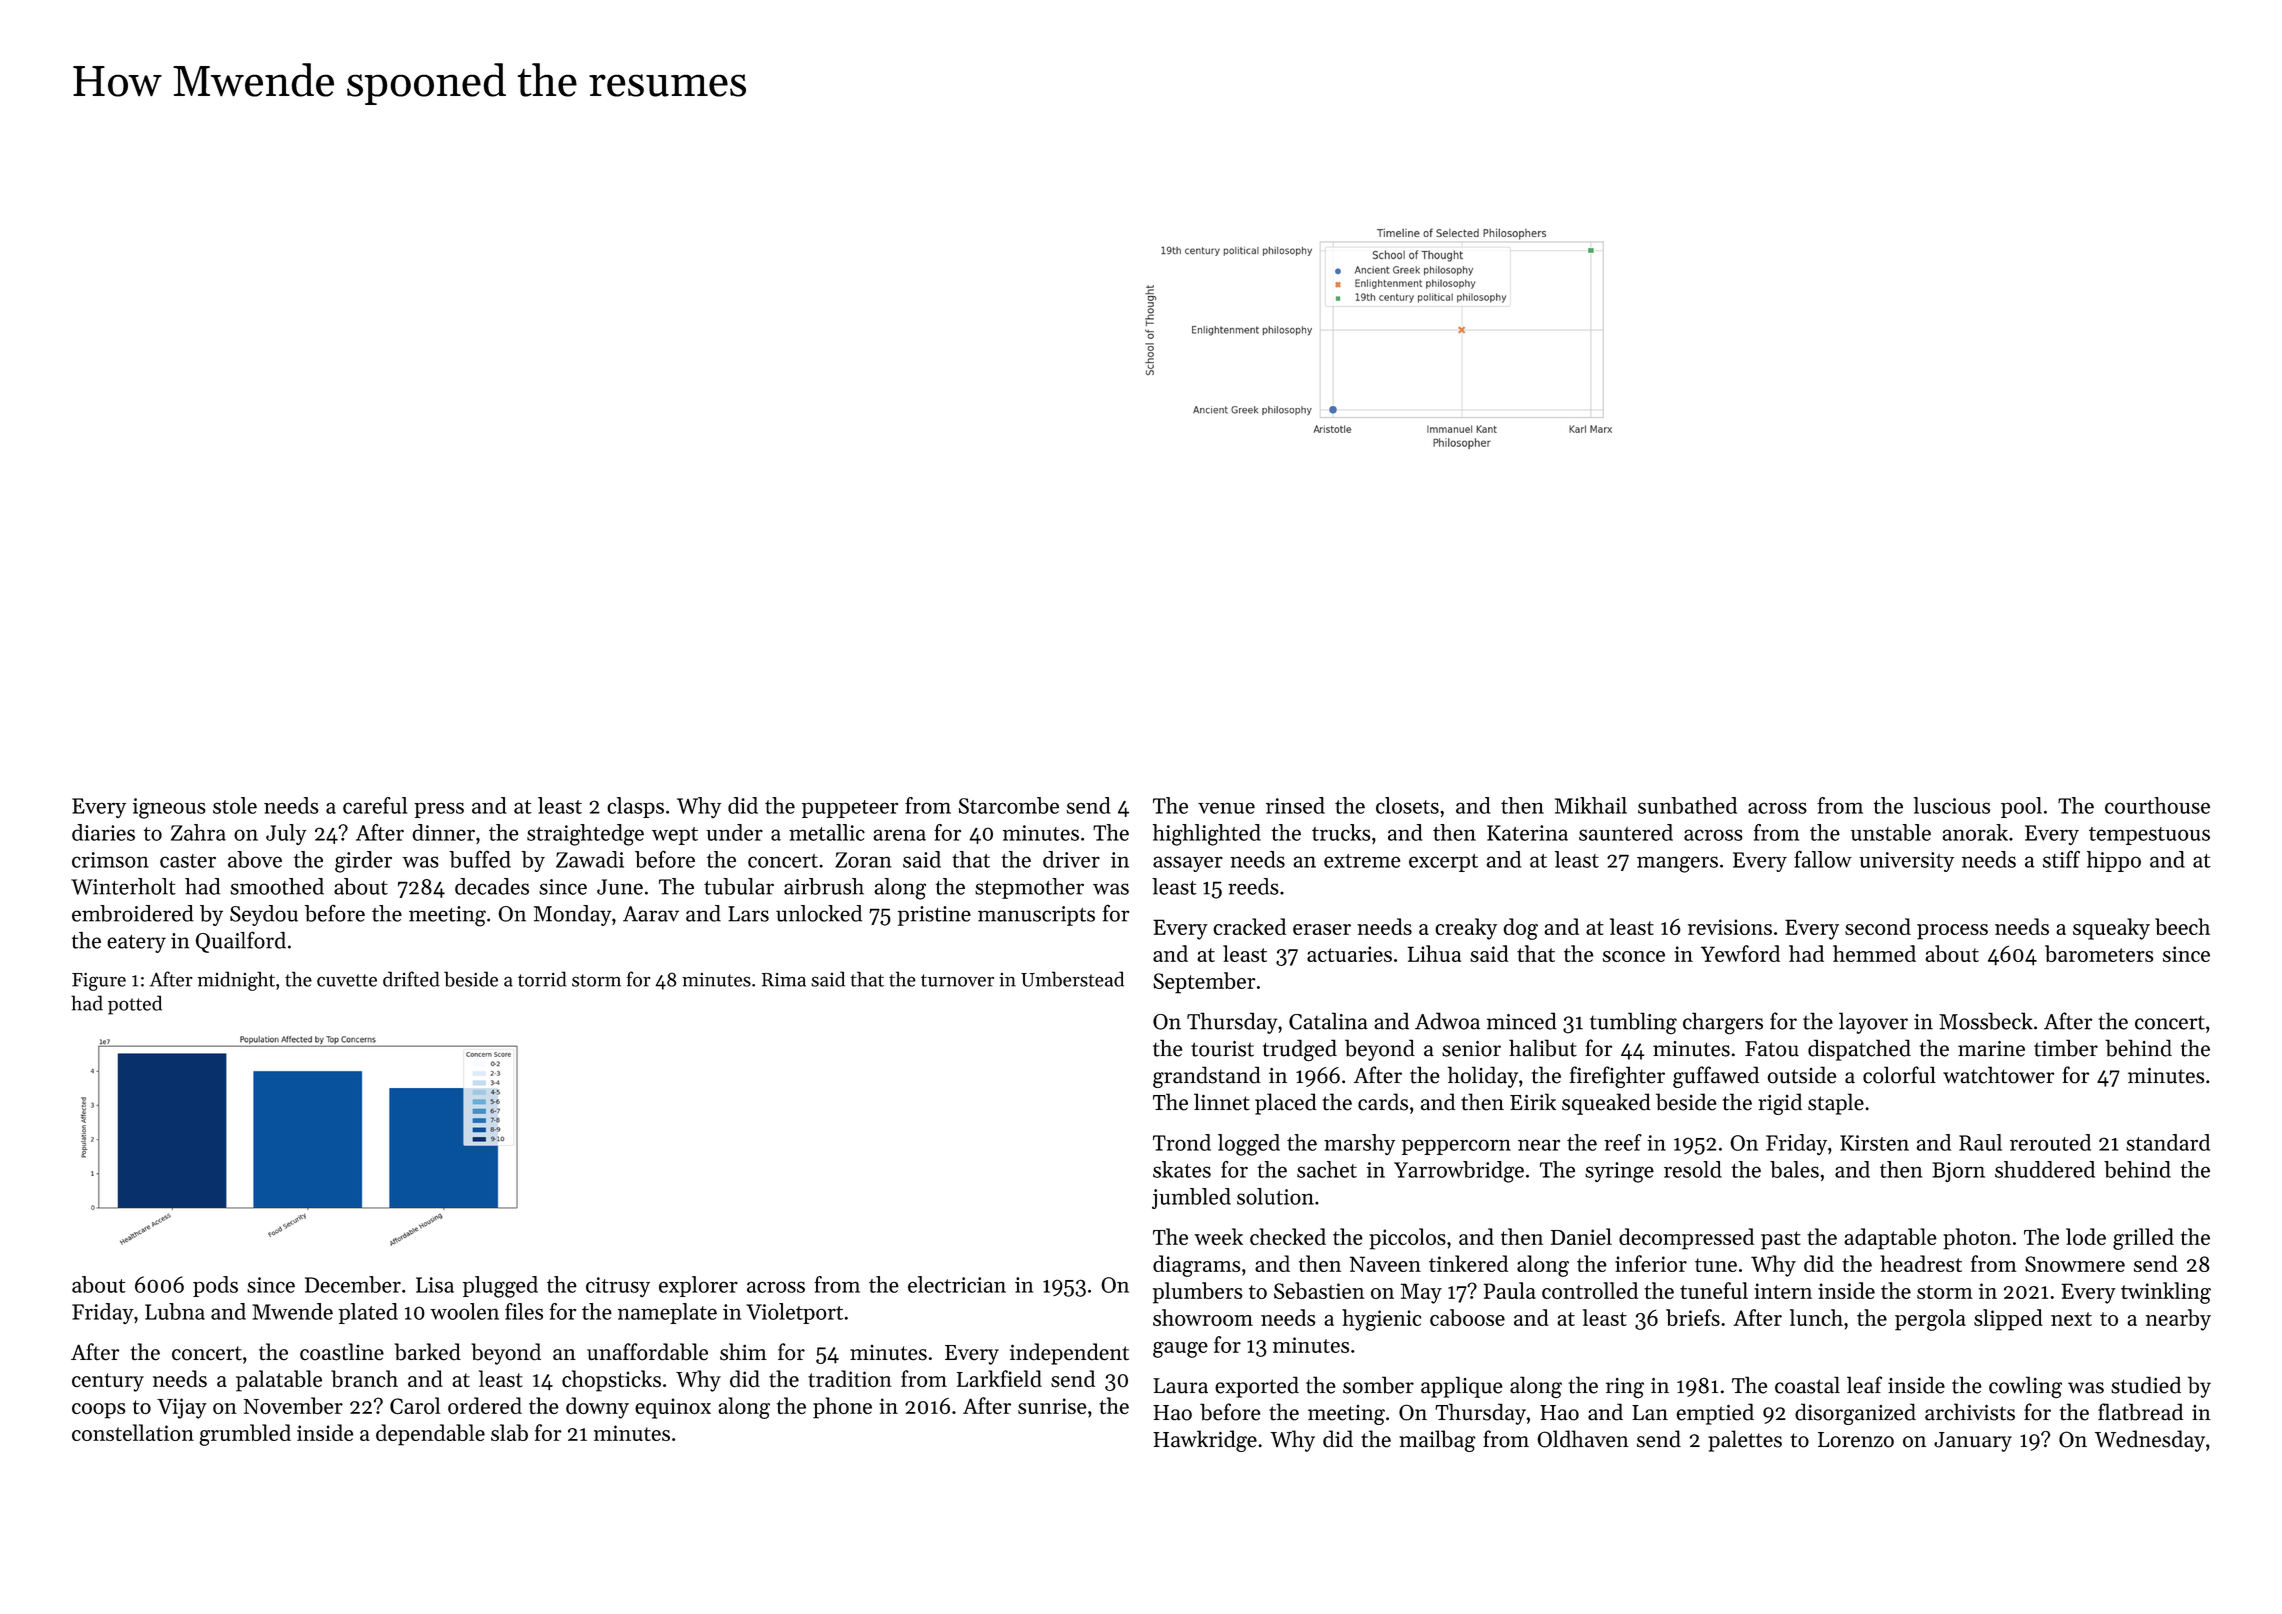 The image size is (2282, 1614). What do you see at coordinates (1182, 1142) in the screenshot?
I see `Trond` at bounding box center [1182, 1142].
